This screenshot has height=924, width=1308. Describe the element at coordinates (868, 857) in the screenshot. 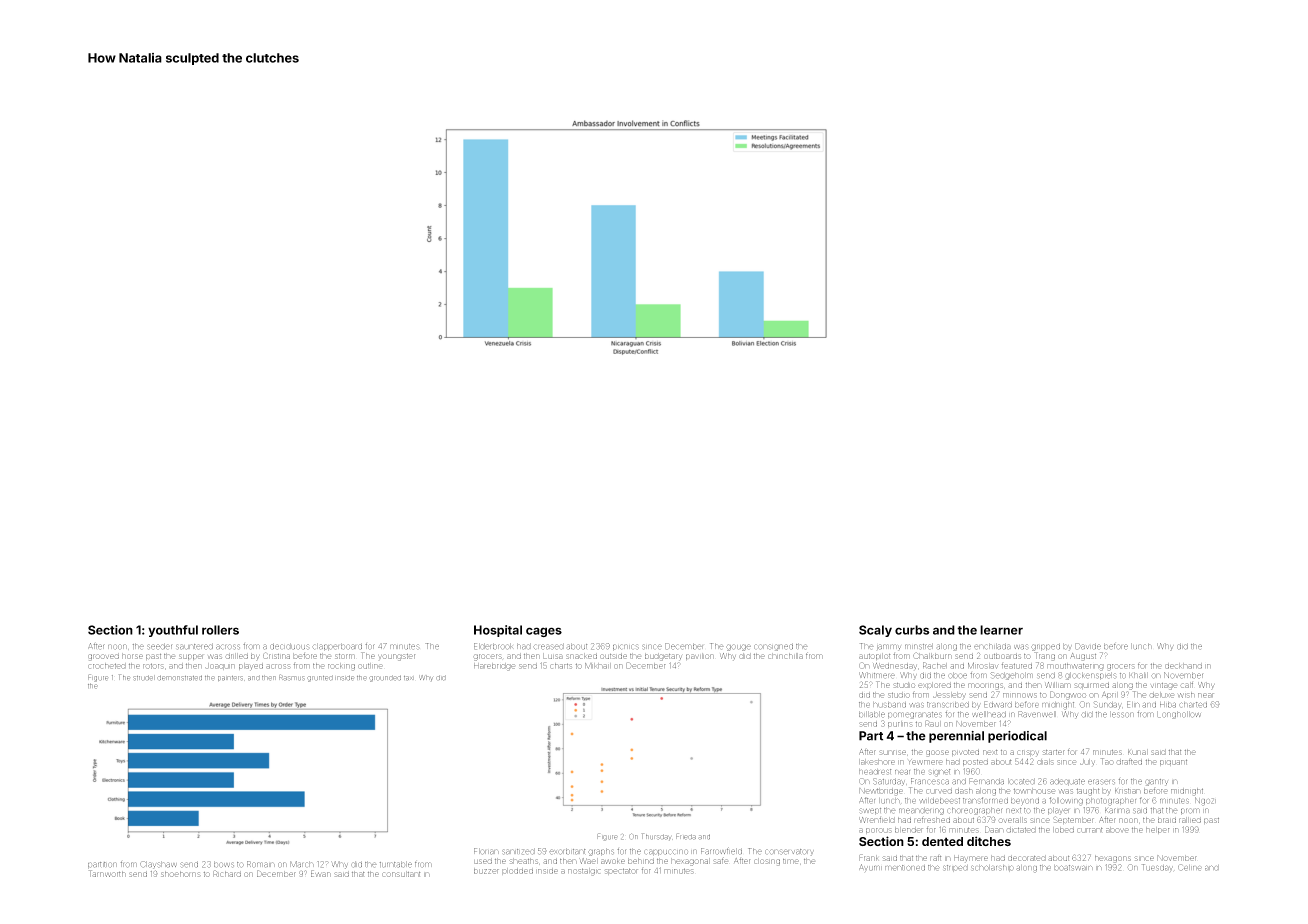

I see `Frank` at that location.
